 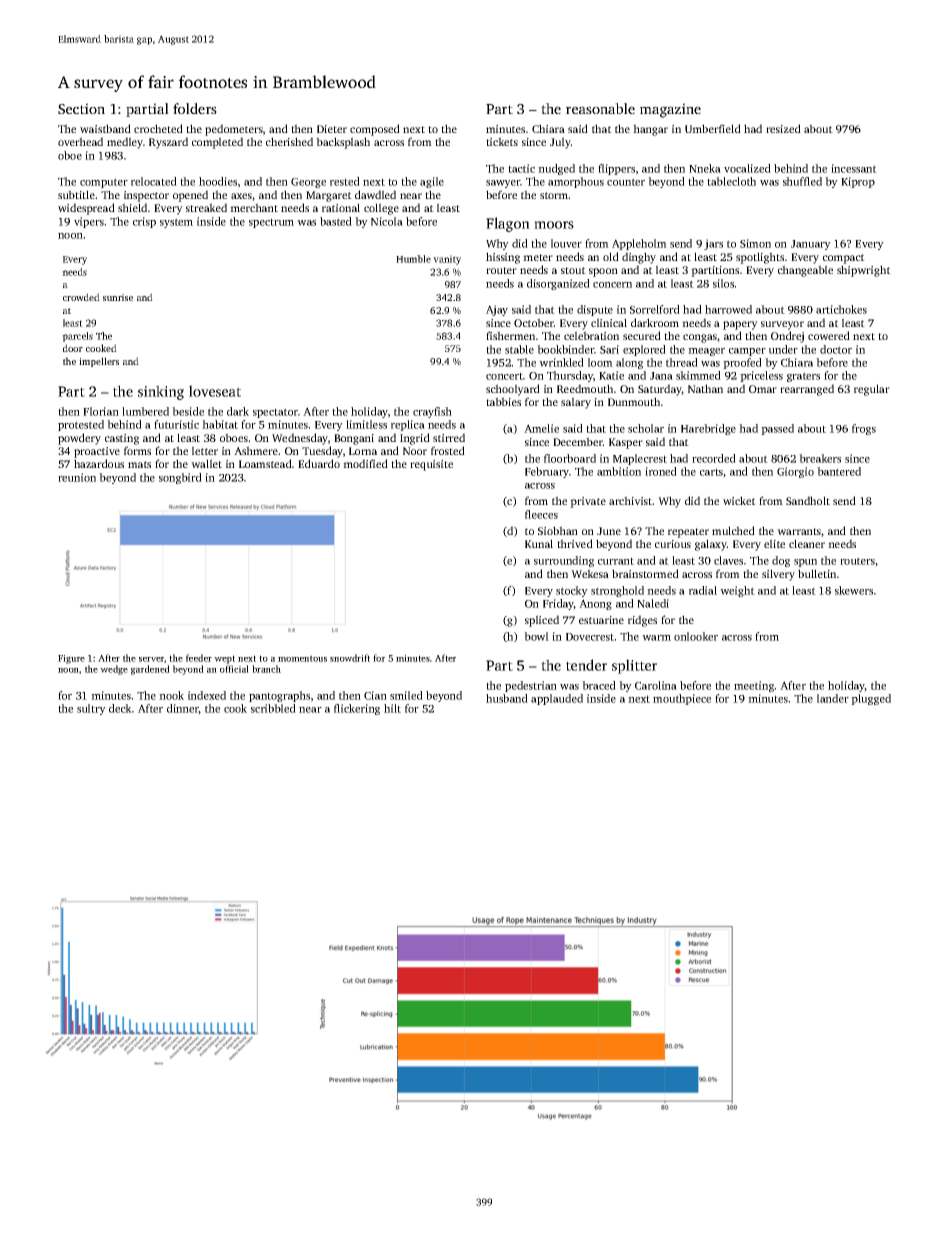 What do you see at coordinates (120, 708) in the screenshot?
I see `deck` at bounding box center [120, 708].
